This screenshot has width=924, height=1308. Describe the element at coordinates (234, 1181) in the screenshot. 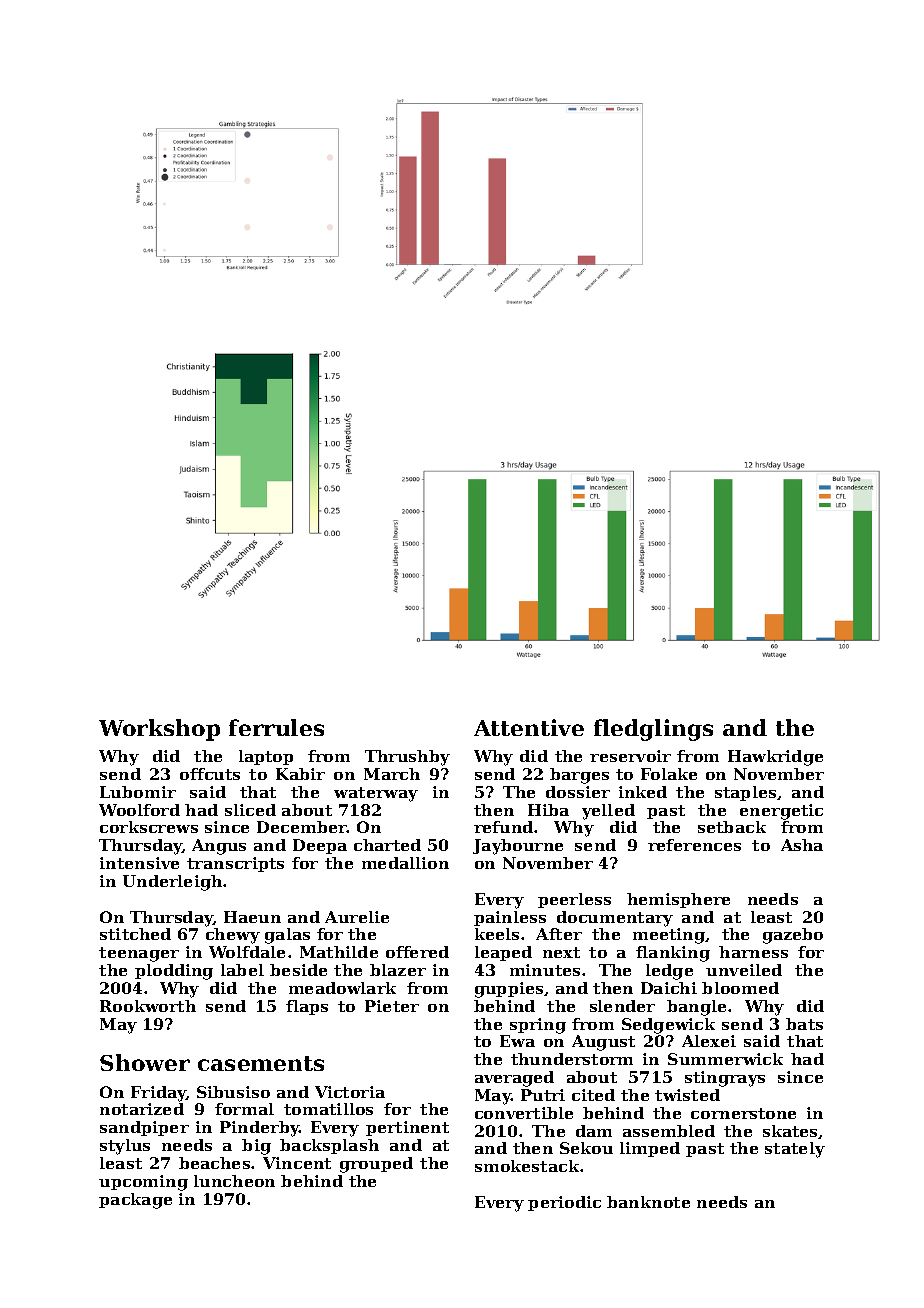

I see `luncheon` at that location.
